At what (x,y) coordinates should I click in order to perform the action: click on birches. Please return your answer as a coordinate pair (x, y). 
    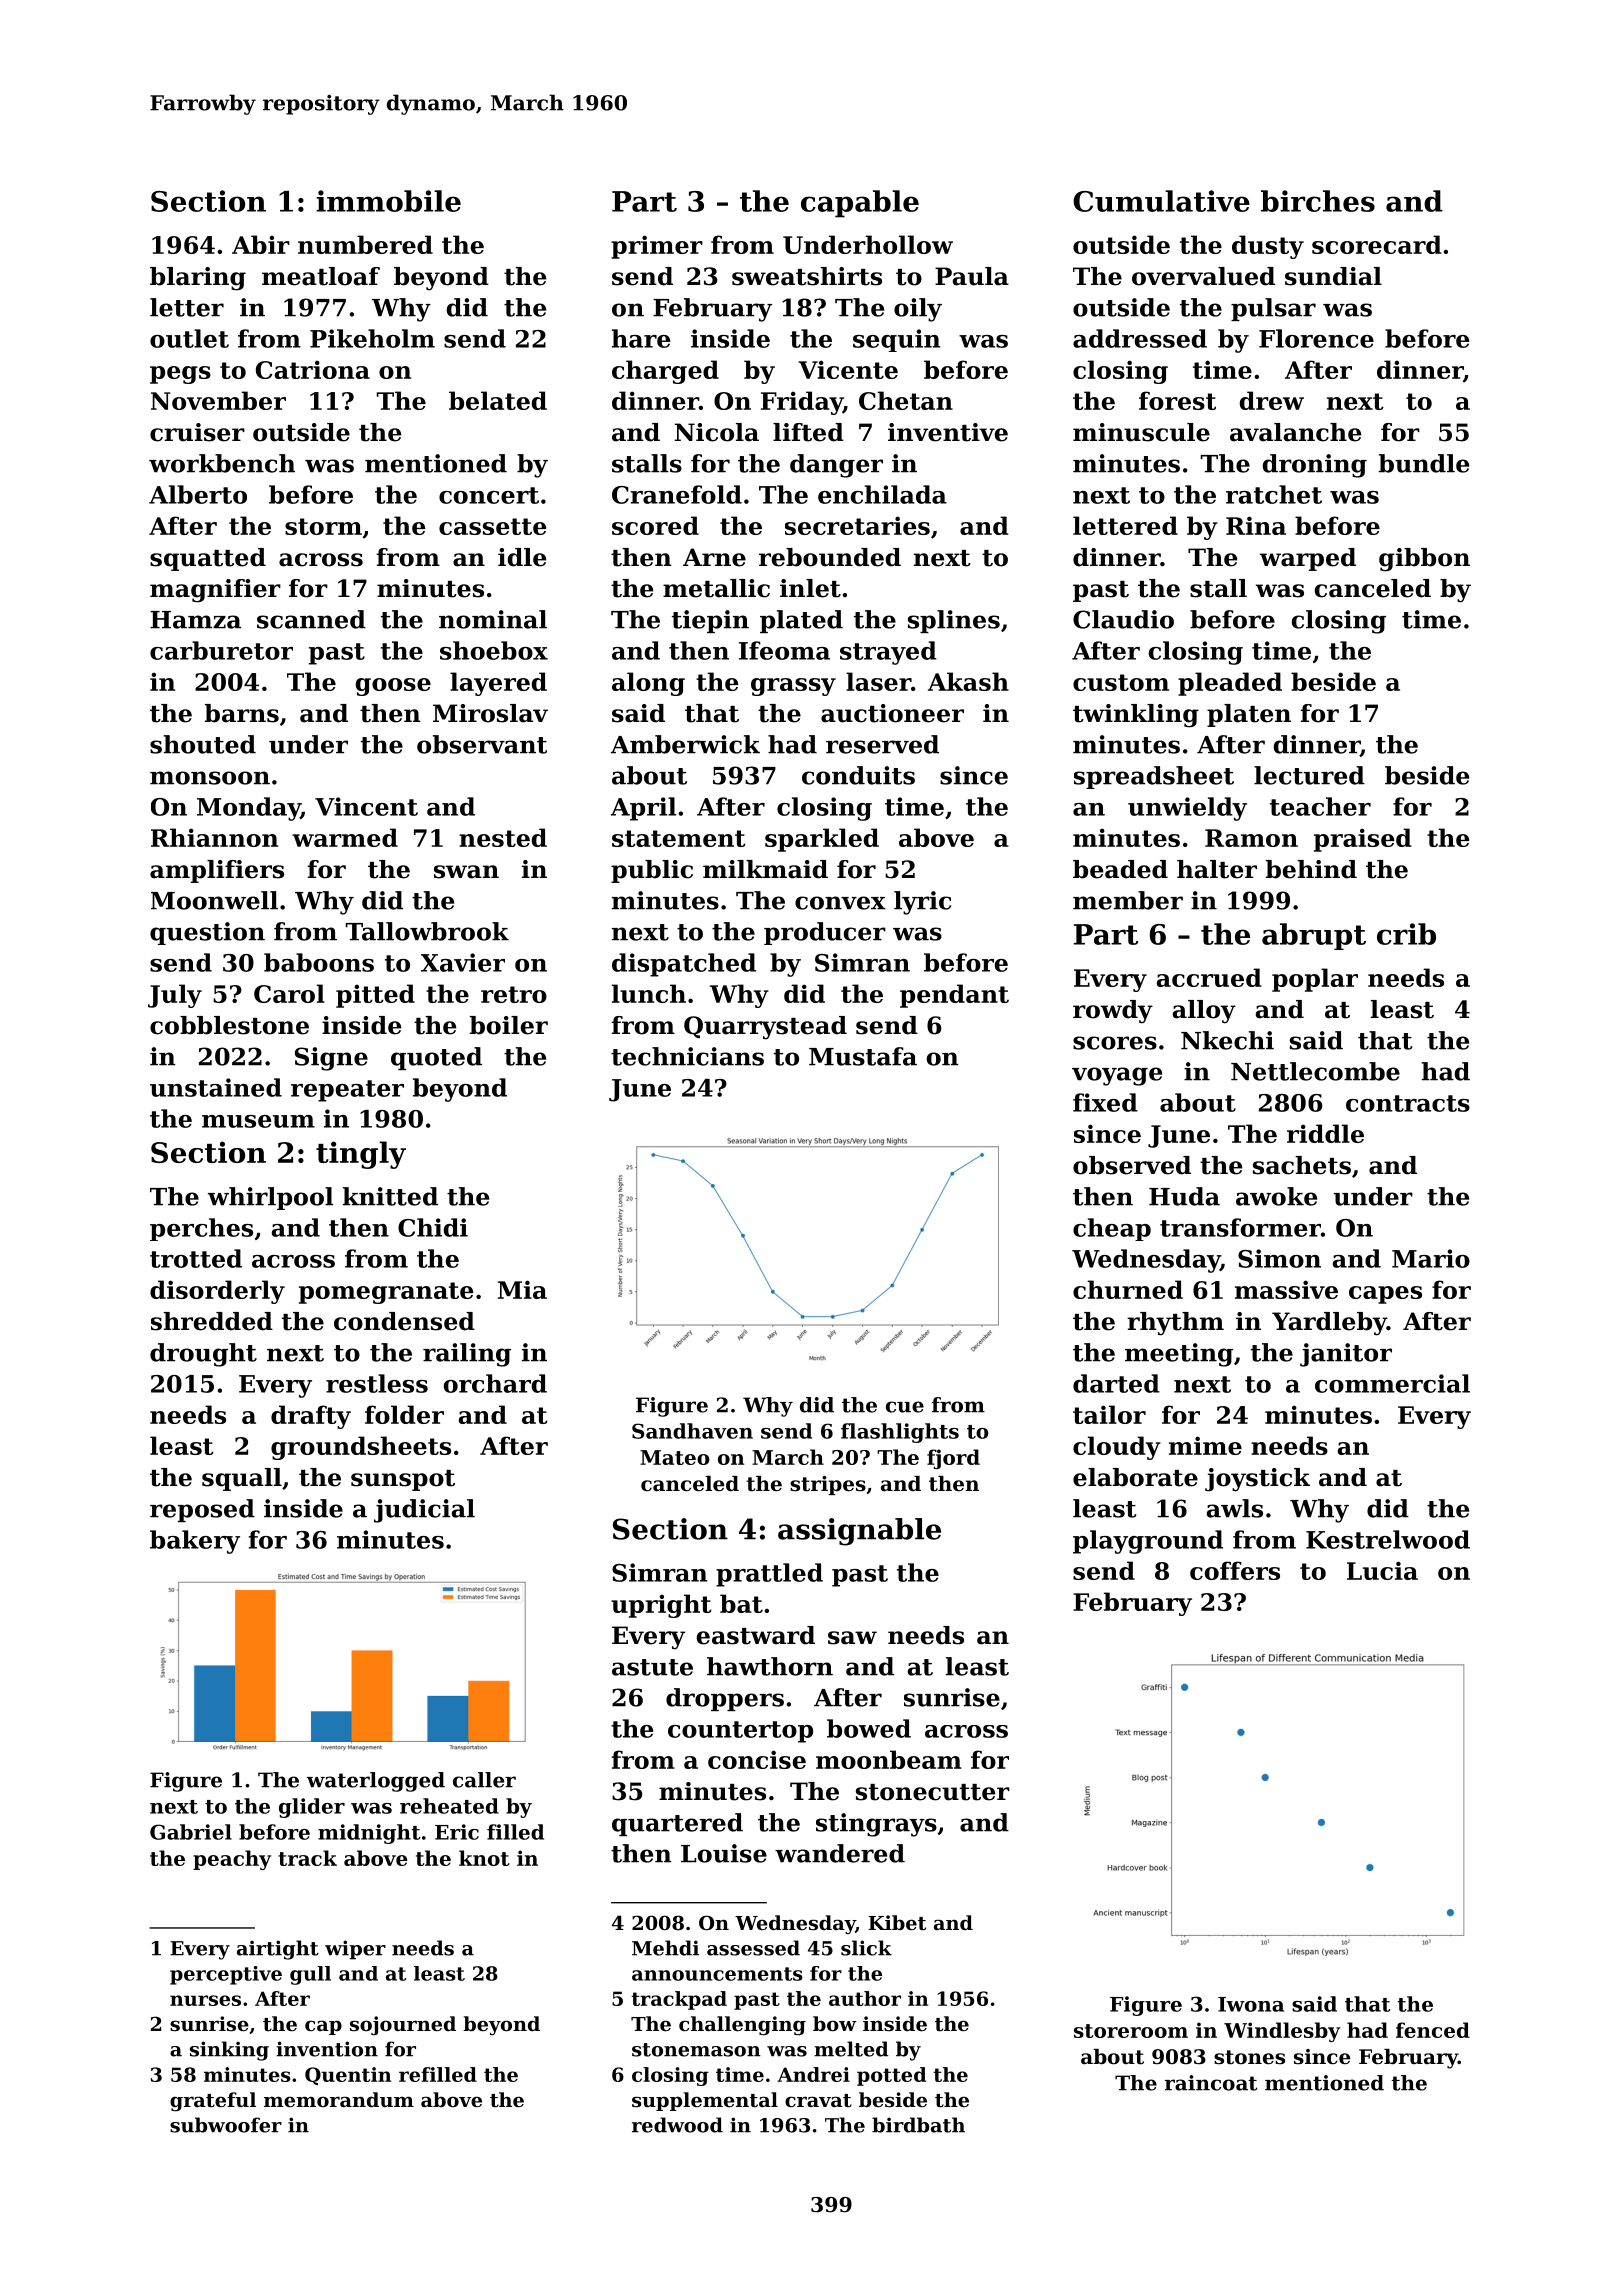
    Looking at the image, I should click on (1318, 201).
